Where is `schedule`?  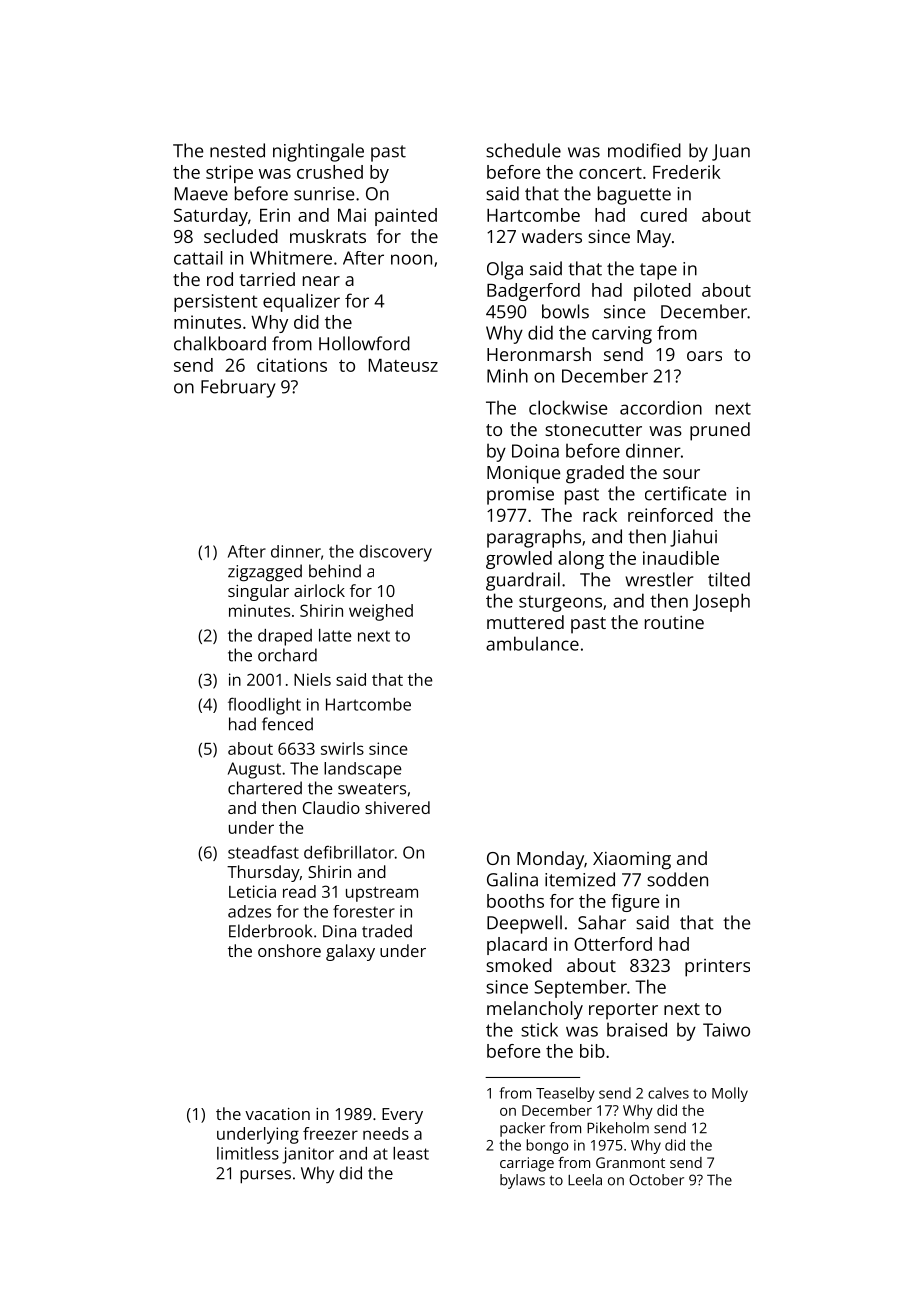 schedule is located at coordinates (523, 150).
